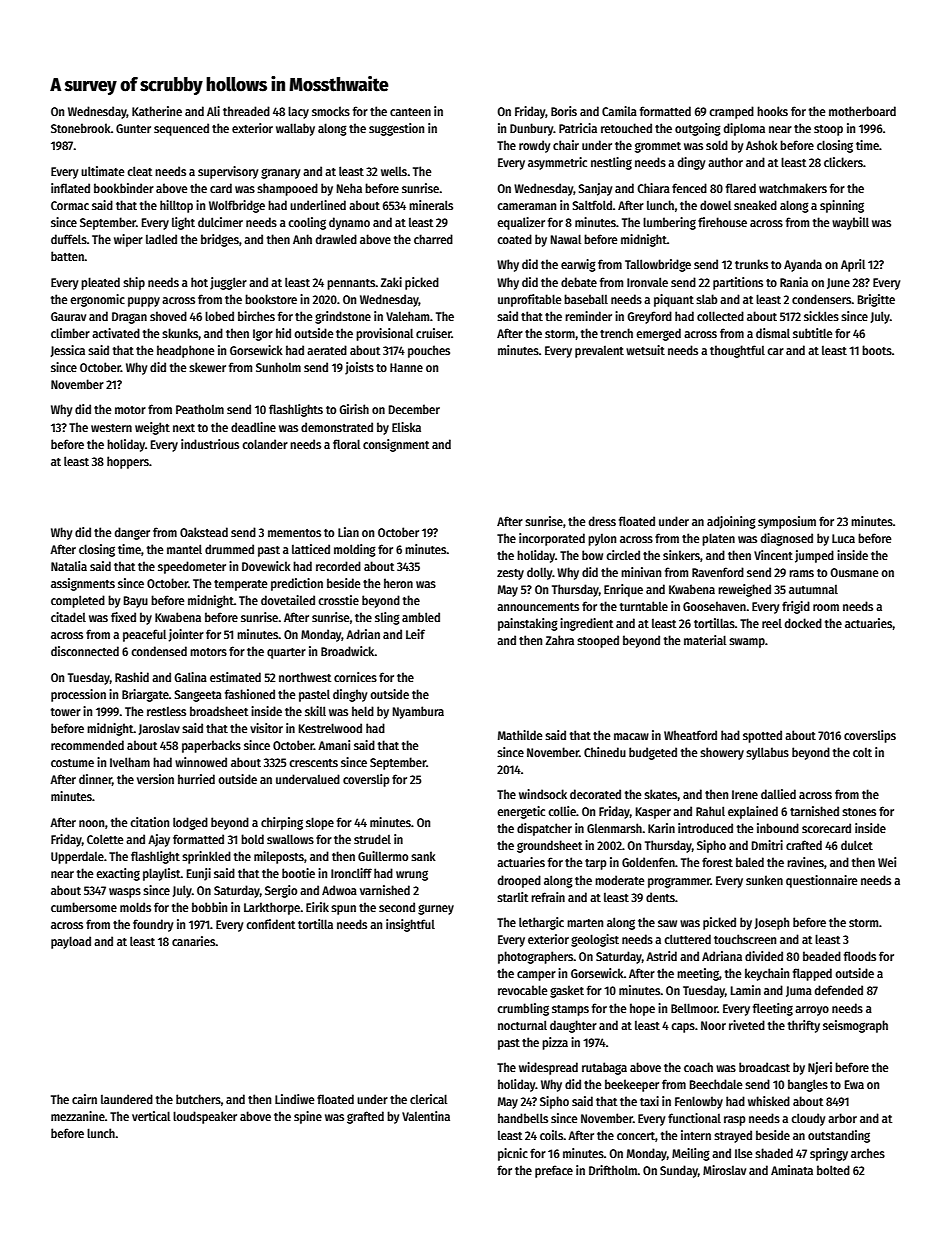 This screenshot has height=1233, width=952. Describe the element at coordinates (70, 205) in the screenshot. I see `Cormac` at that location.
